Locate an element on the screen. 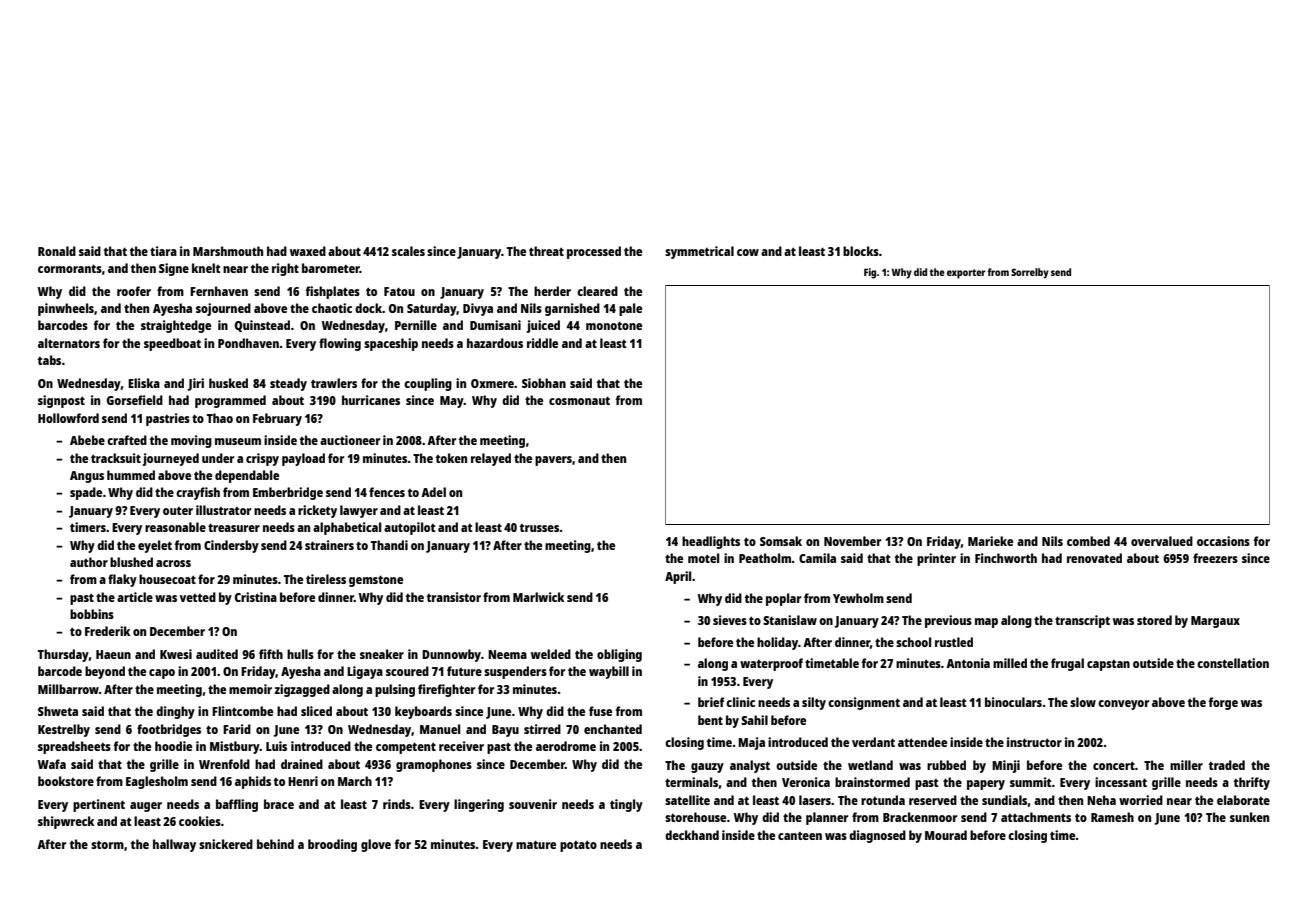  freezers is located at coordinates (1215, 558).
